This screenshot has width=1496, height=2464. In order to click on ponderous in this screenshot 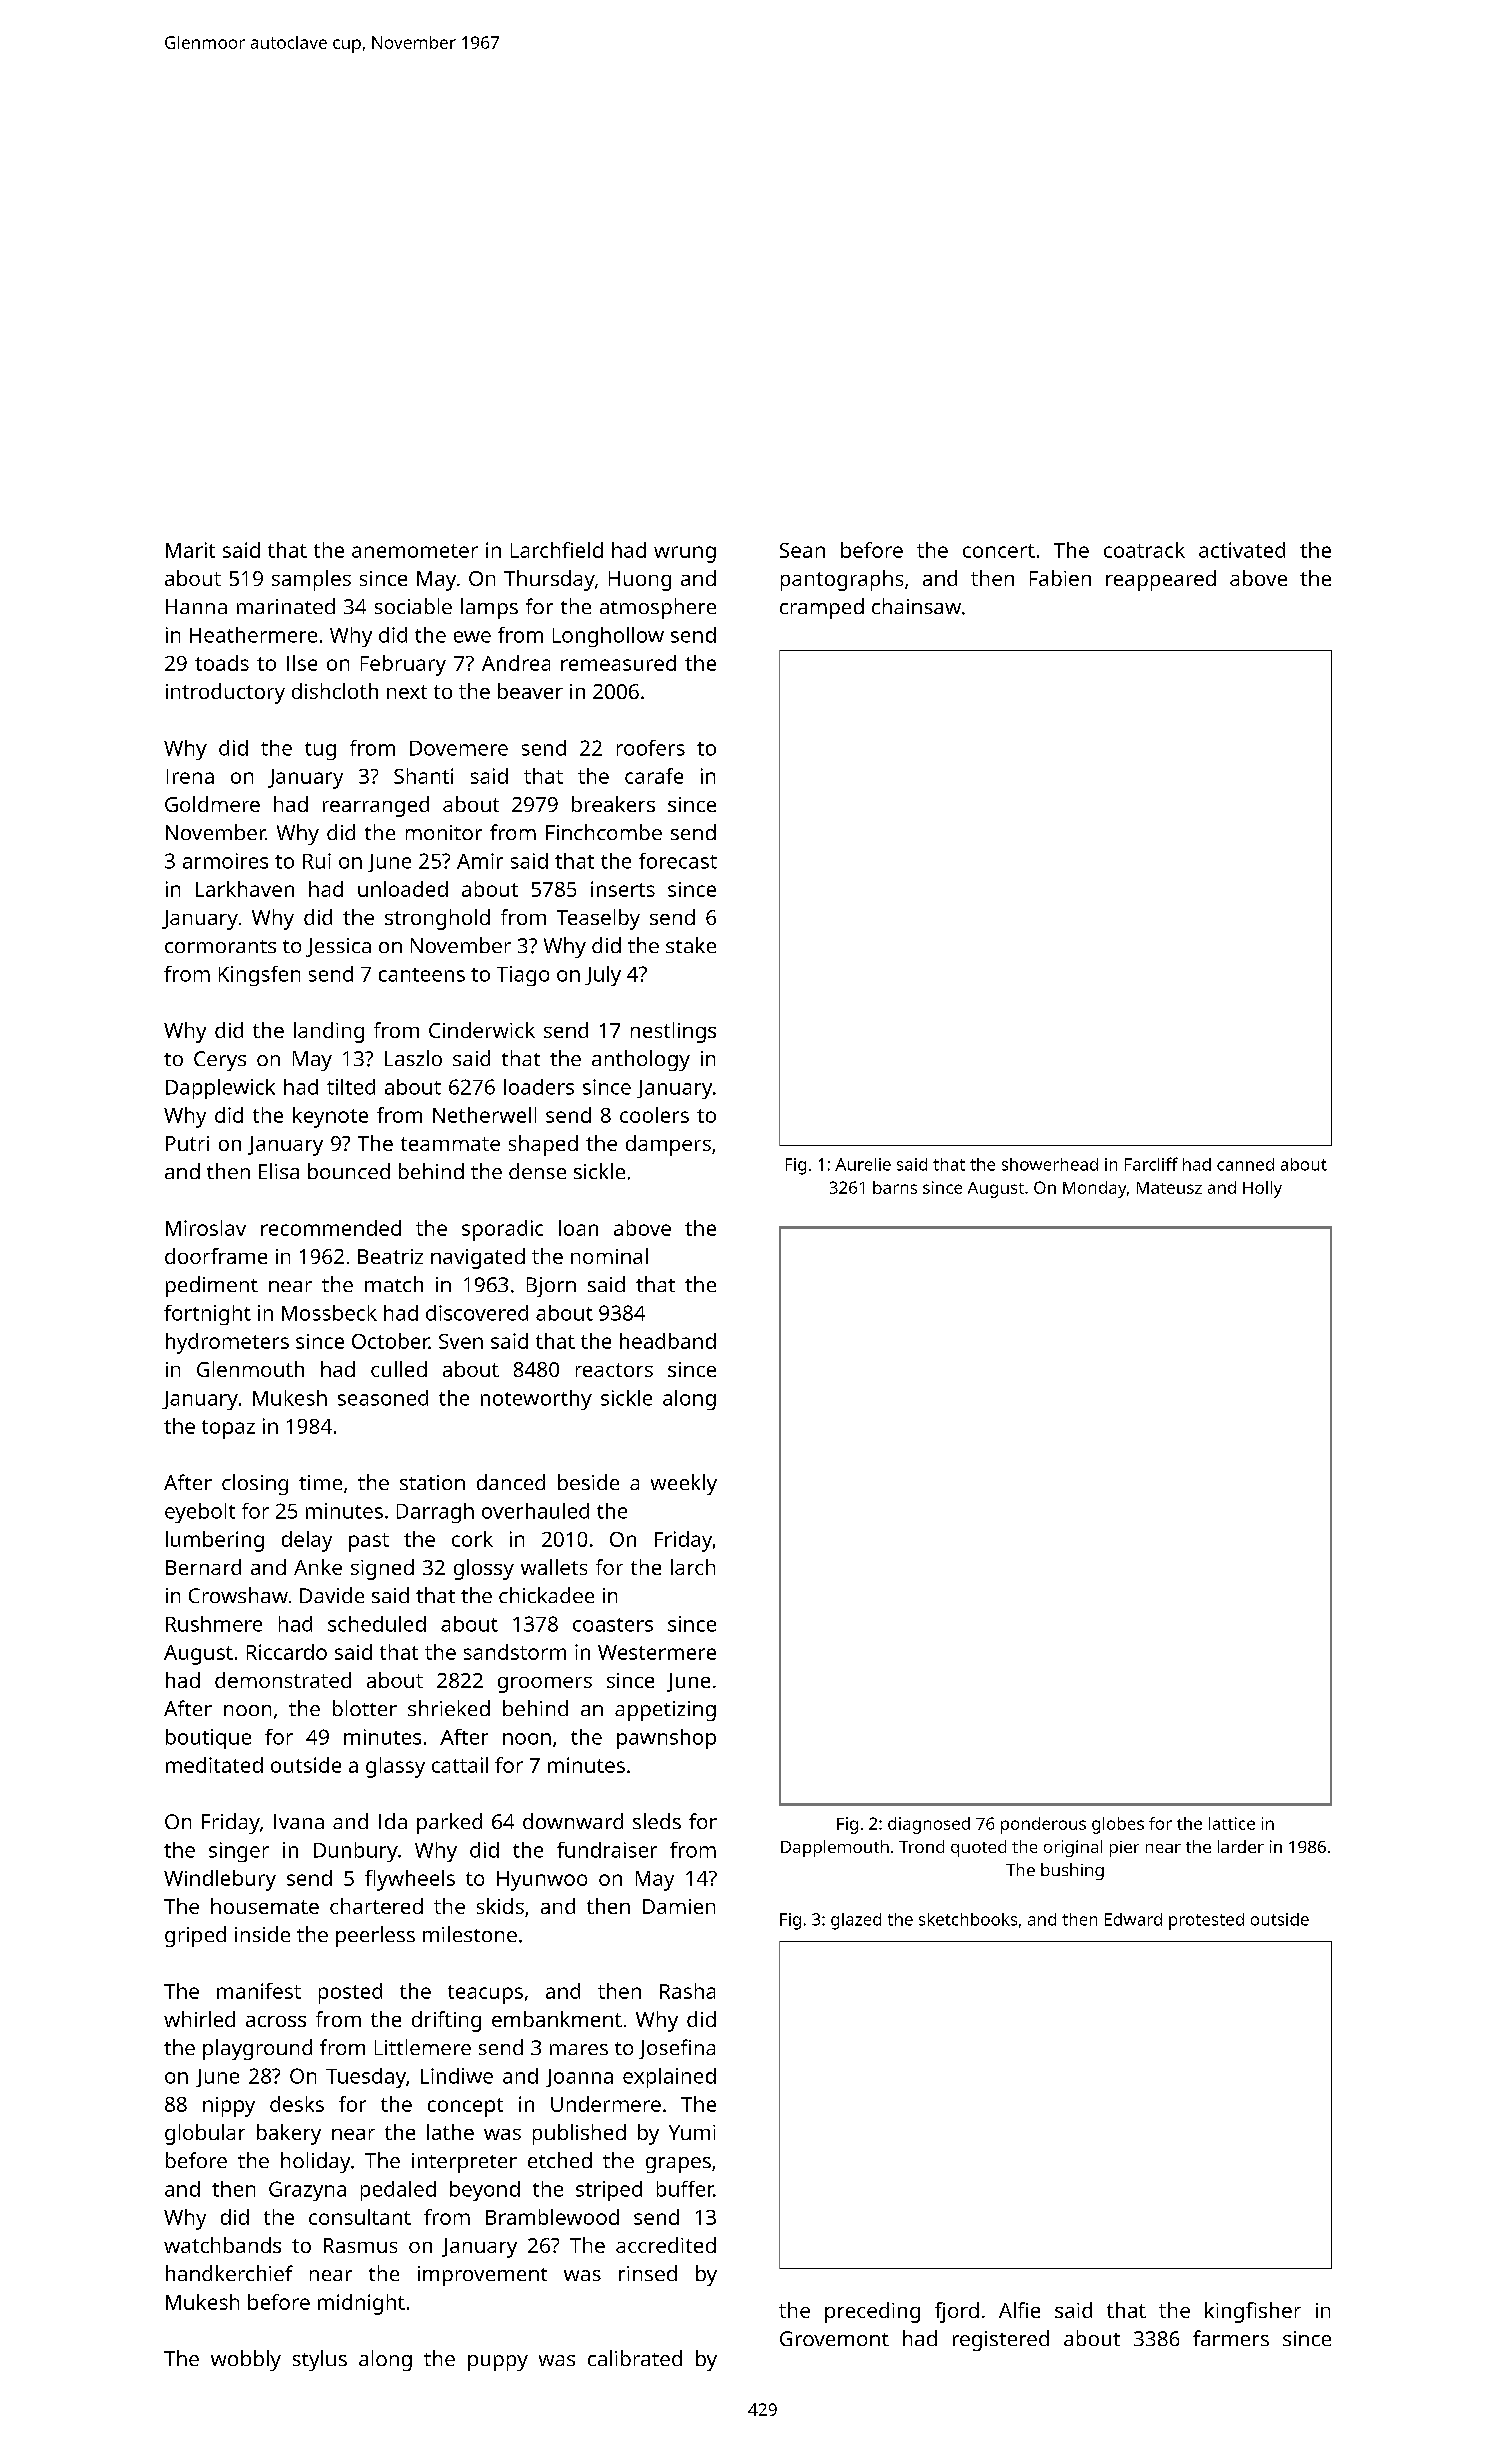, I will do `click(1043, 1825)`.
